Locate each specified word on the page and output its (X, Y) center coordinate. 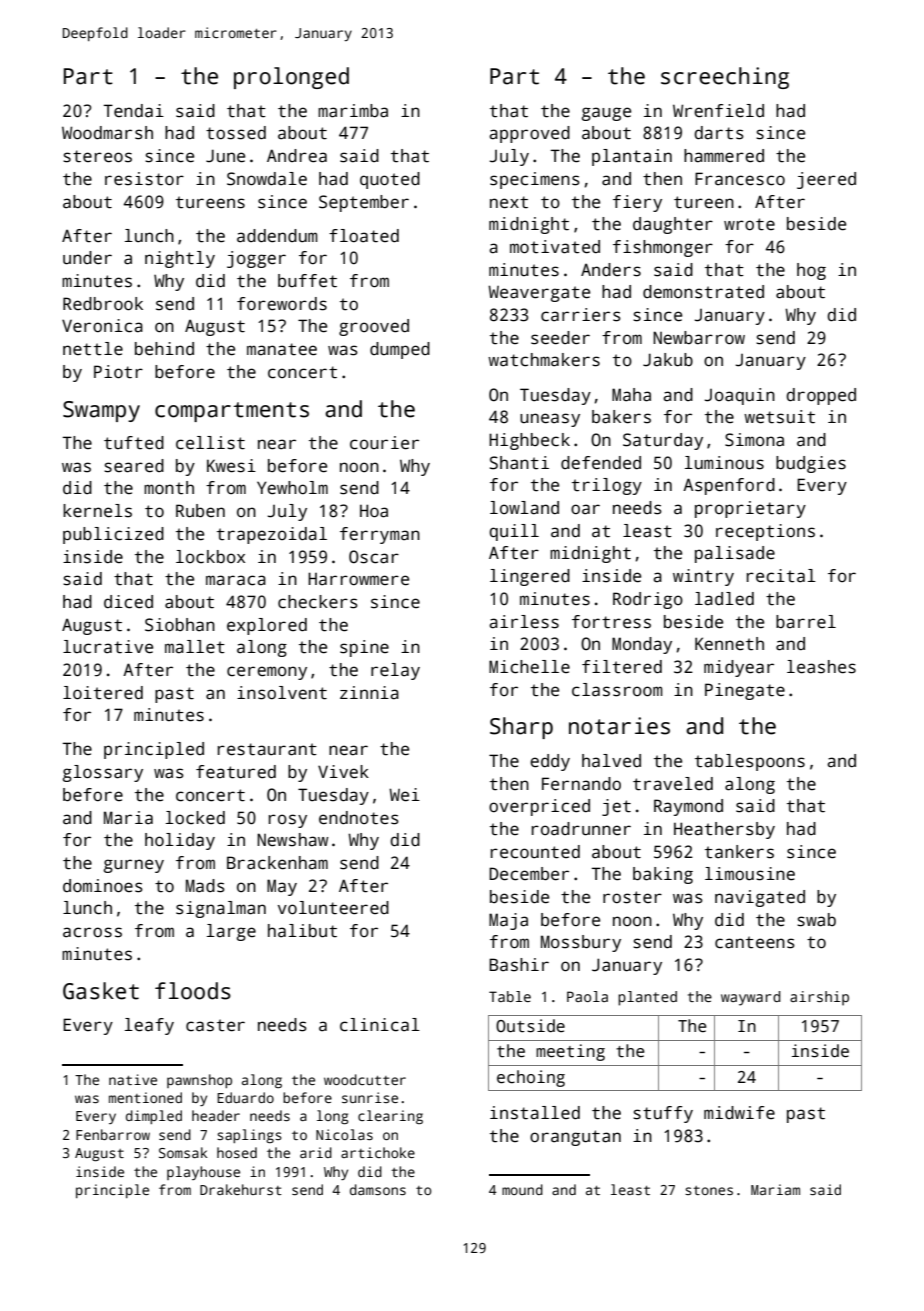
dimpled (154, 1117)
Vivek (343, 772)
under (87, 258)
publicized (113, 535)
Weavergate (539, 293)
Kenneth (729, 644)
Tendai (133, 111)
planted (647, 998)
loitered (103, 693)
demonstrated (703, 292)
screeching (725, 78)
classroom (617, 690)
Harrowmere (358, 579)
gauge (606, 114)
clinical (380, 1025)
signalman (221, 909)
